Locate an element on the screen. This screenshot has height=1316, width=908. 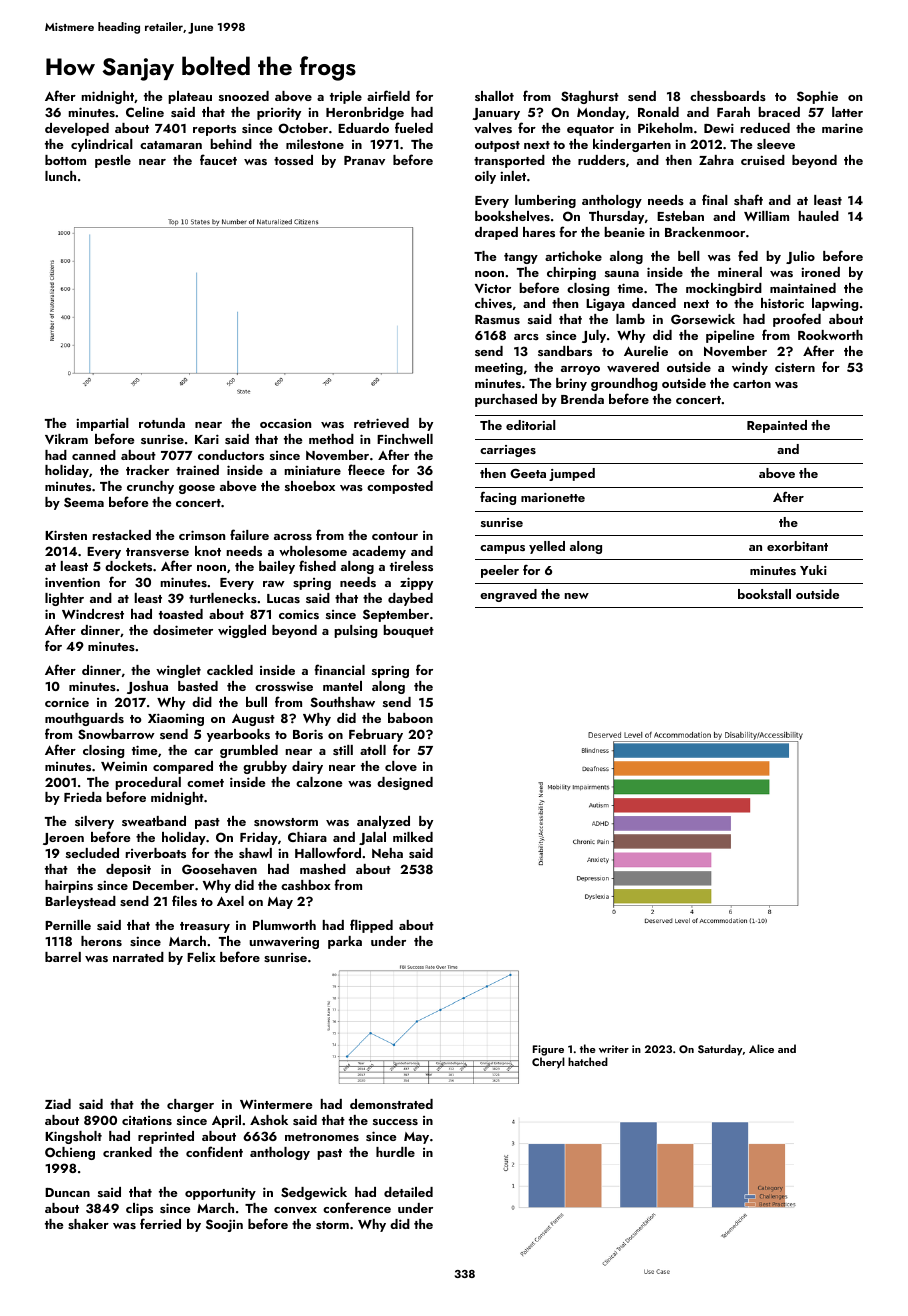
mouthguards is located at coordinates (84, 719).
